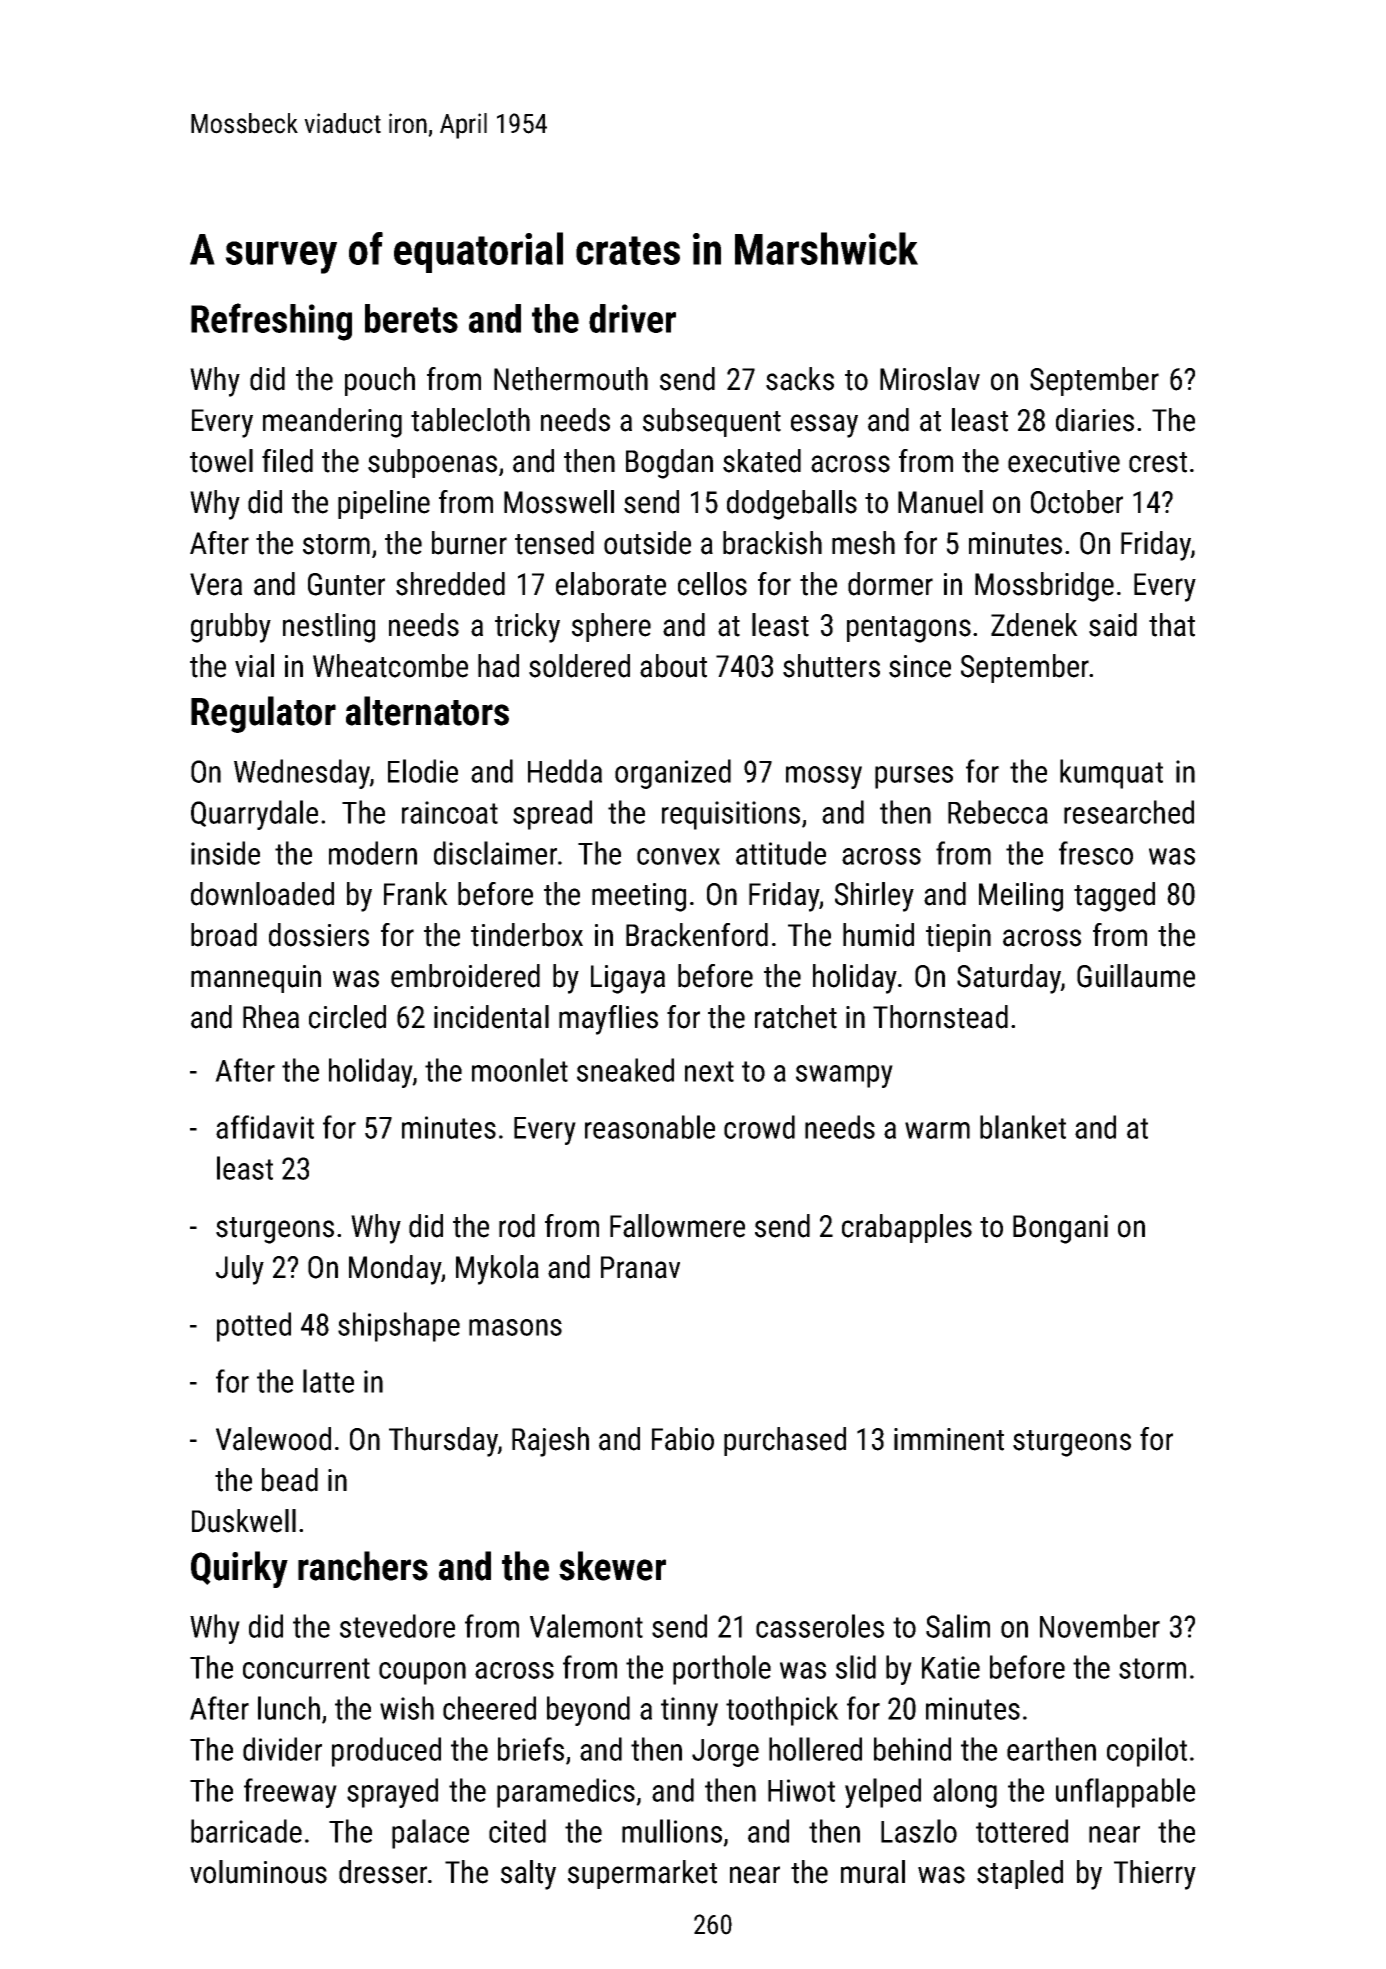  What do you see at coordinates (579, 666) in the page?
I see `soldered` at bounding box center [579, 666].
